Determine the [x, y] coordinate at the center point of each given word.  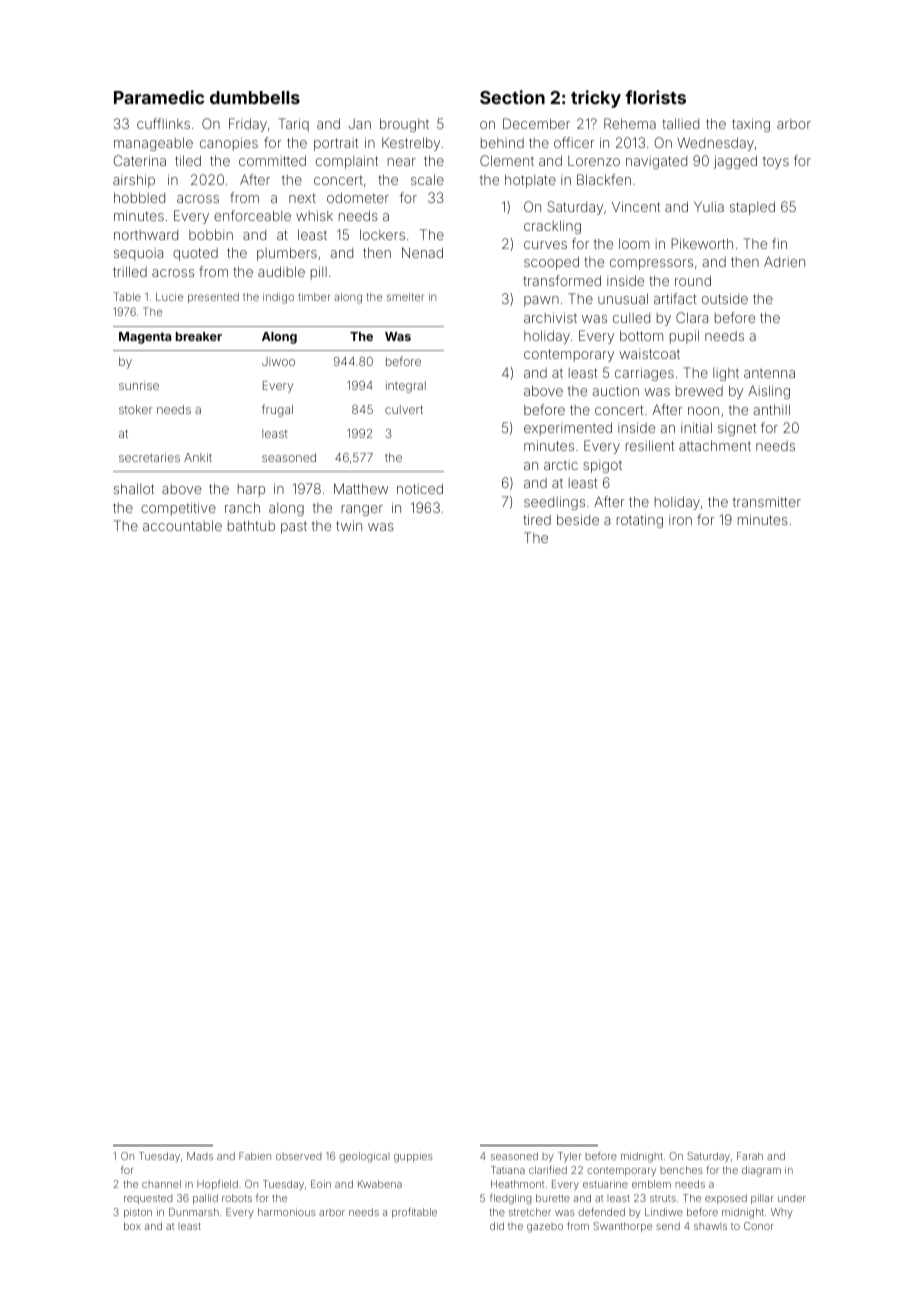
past [294, 527]
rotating [640, 521]
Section [512, 97]
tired [537, 519]
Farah [750, 1156]
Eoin [321, 1184]
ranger [362, 510]
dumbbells [255, 97]
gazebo [545, 1227]
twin [349, 525]
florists [655, 97]
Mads [200, 1156]
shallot [134, 488]
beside [578, 519]
